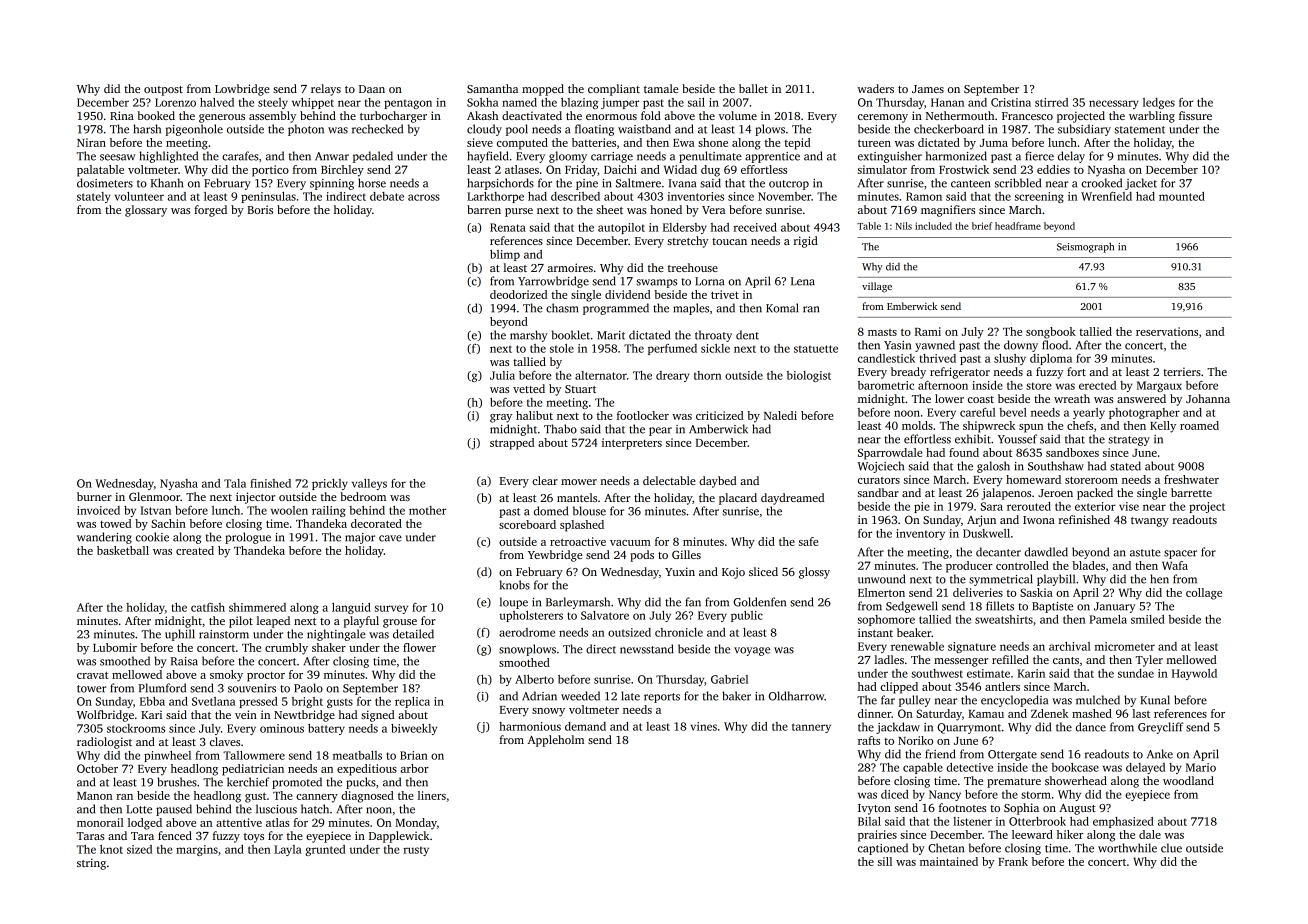 The image size is (1308, 924). I want to click on Nils, so click(903, 226).
